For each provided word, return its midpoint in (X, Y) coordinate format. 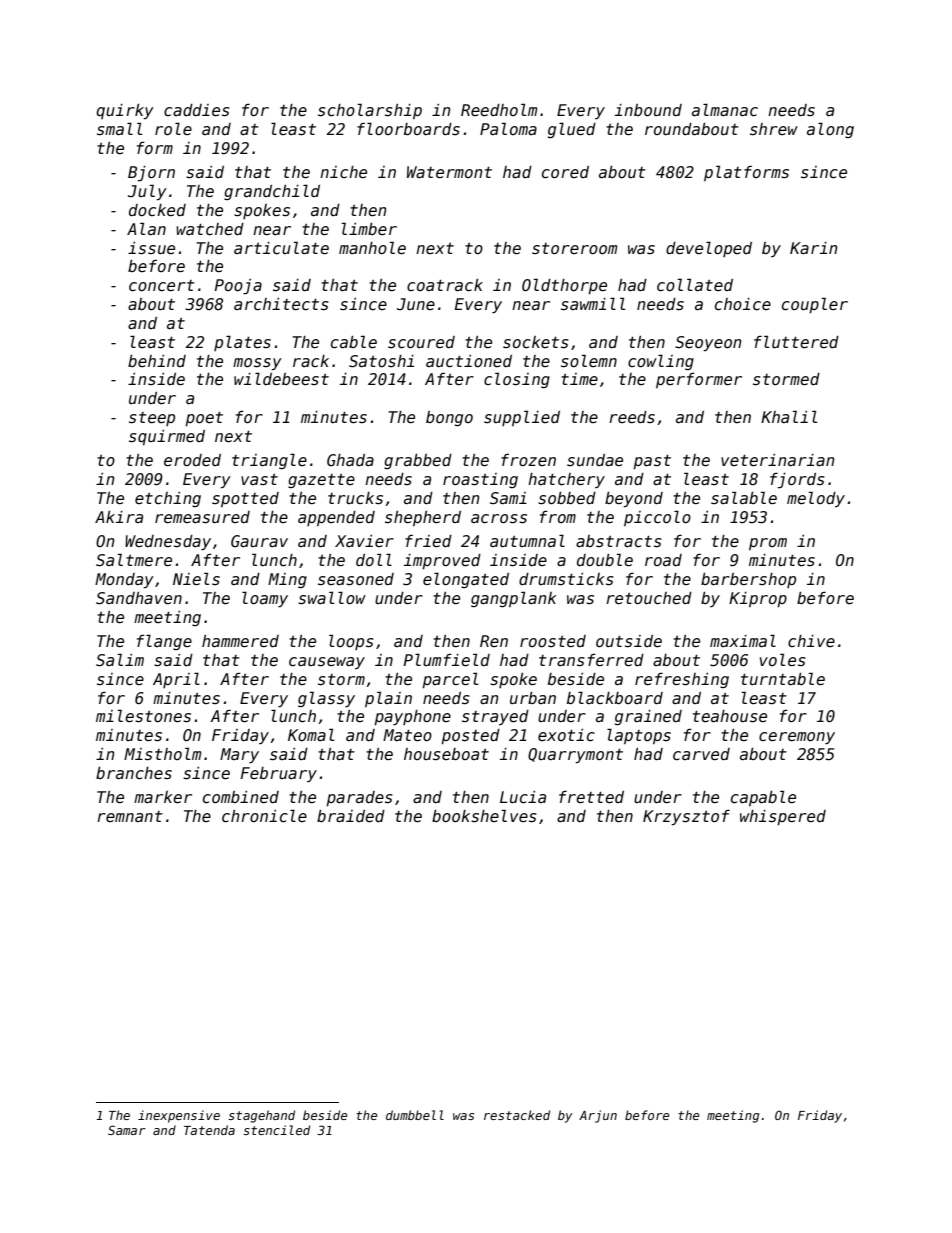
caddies (197, 110)
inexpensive (179, 1116)
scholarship (370, 111)
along (830, 130)
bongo (449, 418)
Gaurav (259, 541)
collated (695, 284)
